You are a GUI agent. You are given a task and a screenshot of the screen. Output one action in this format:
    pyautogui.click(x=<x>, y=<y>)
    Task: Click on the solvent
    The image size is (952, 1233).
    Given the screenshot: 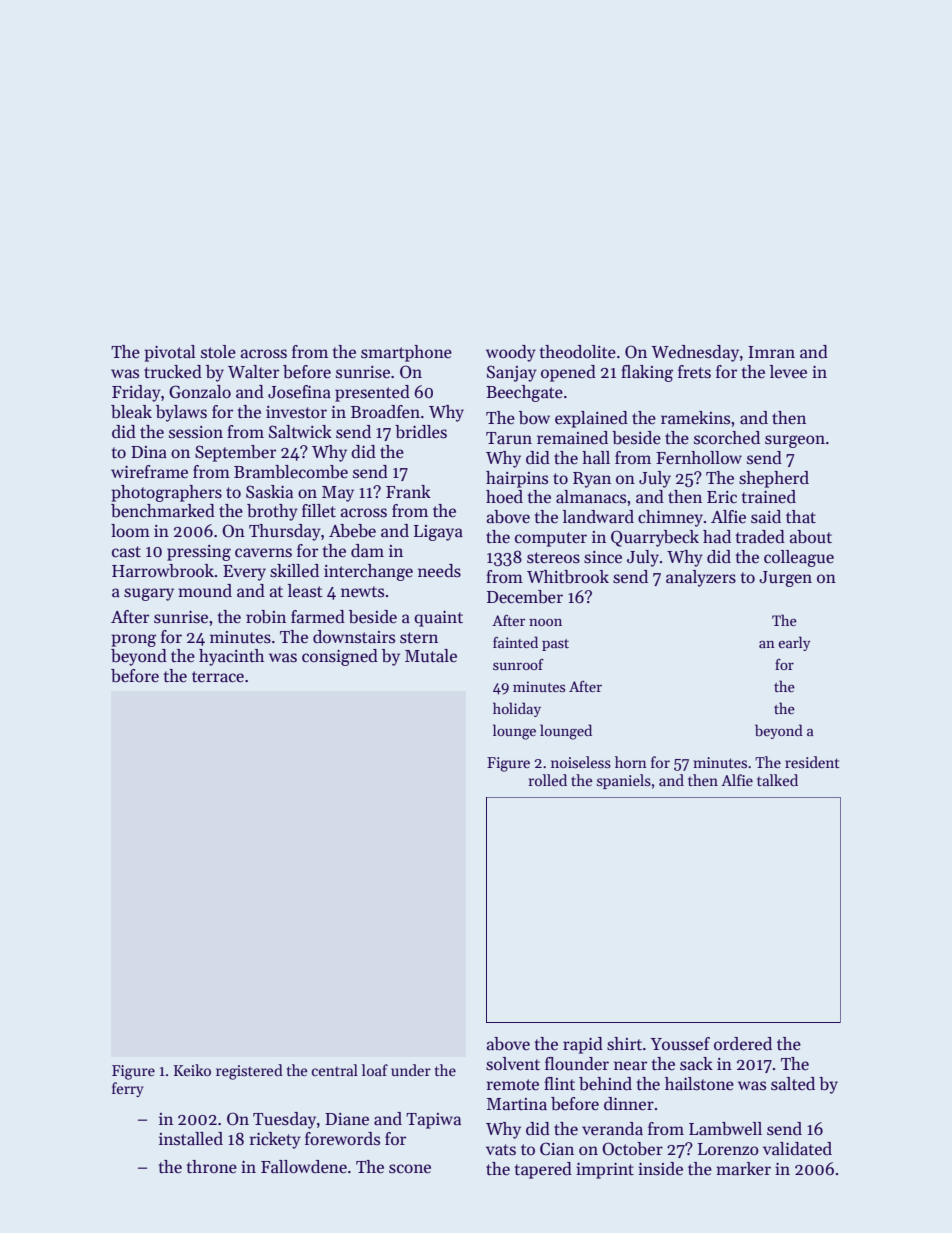 What is the action you would take?
    pyautogui.click(x=513, y=1064)
